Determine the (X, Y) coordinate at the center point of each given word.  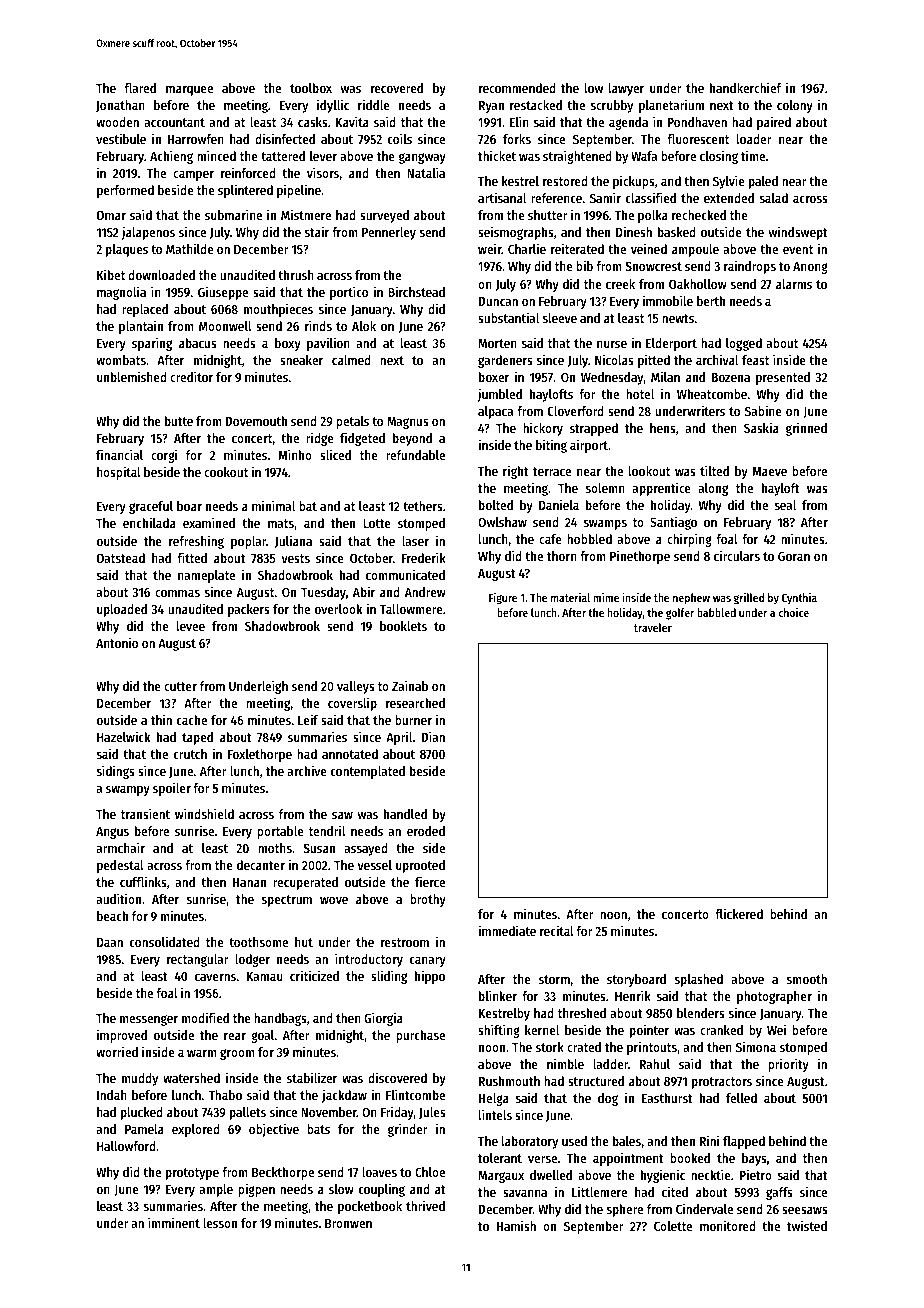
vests (295, 558)
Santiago (673, 523)
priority (788, 1065)
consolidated (165, 941)
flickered (739, 913)
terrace (552, 471)
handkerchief (746, 87)
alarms (794, 284)
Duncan (498, 301)
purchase (420, 1036)
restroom (405, 942)
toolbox (311, 88)
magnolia (121, 293)
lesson (220, 1223)
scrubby (612, 106)
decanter (261, 865)
